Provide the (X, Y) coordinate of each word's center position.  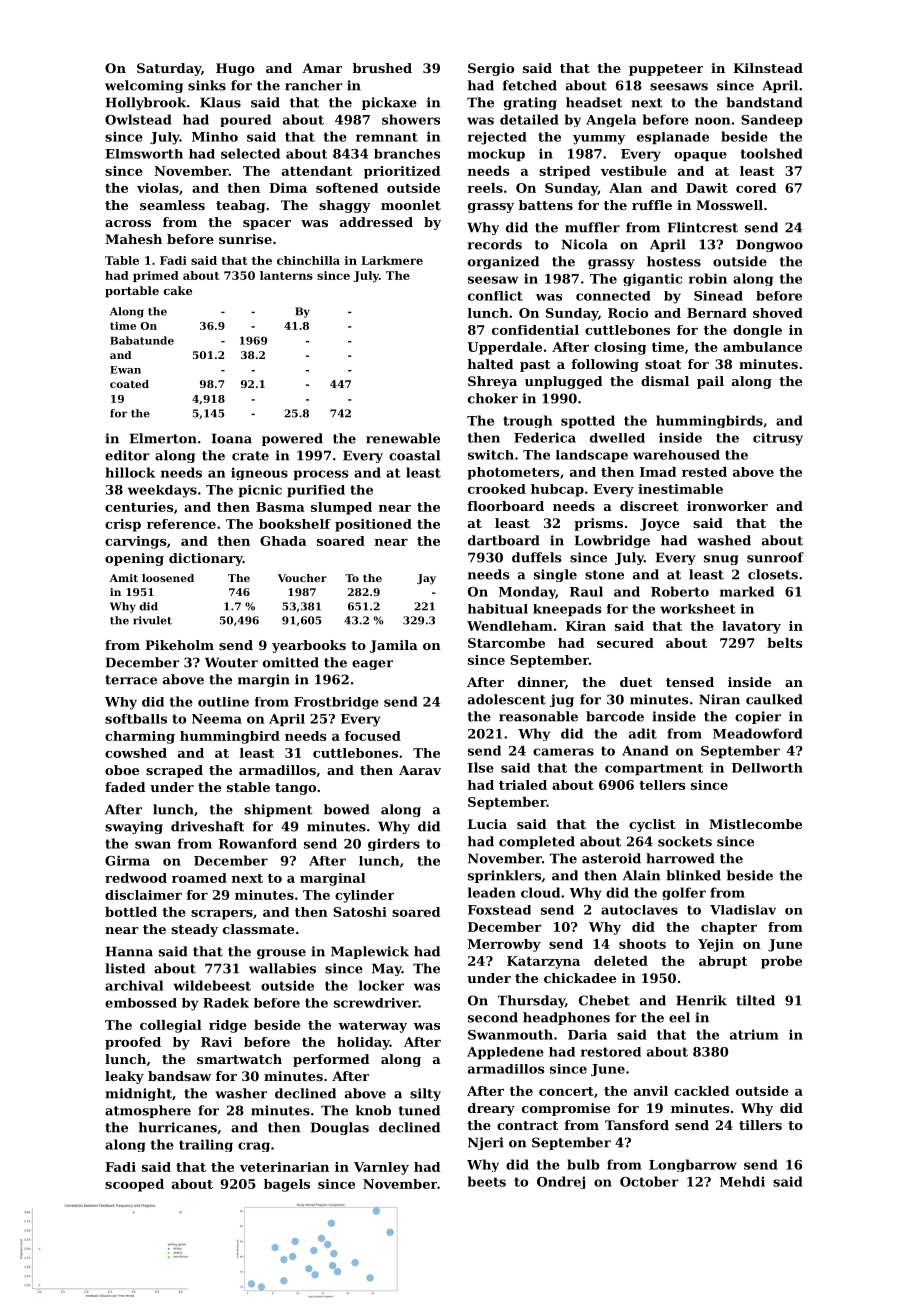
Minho (215, 137)
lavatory (751, 627)
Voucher (302, 578)
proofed (133, 1043)
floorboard (505, 506)
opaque (700, 156)
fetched (530, 85)
